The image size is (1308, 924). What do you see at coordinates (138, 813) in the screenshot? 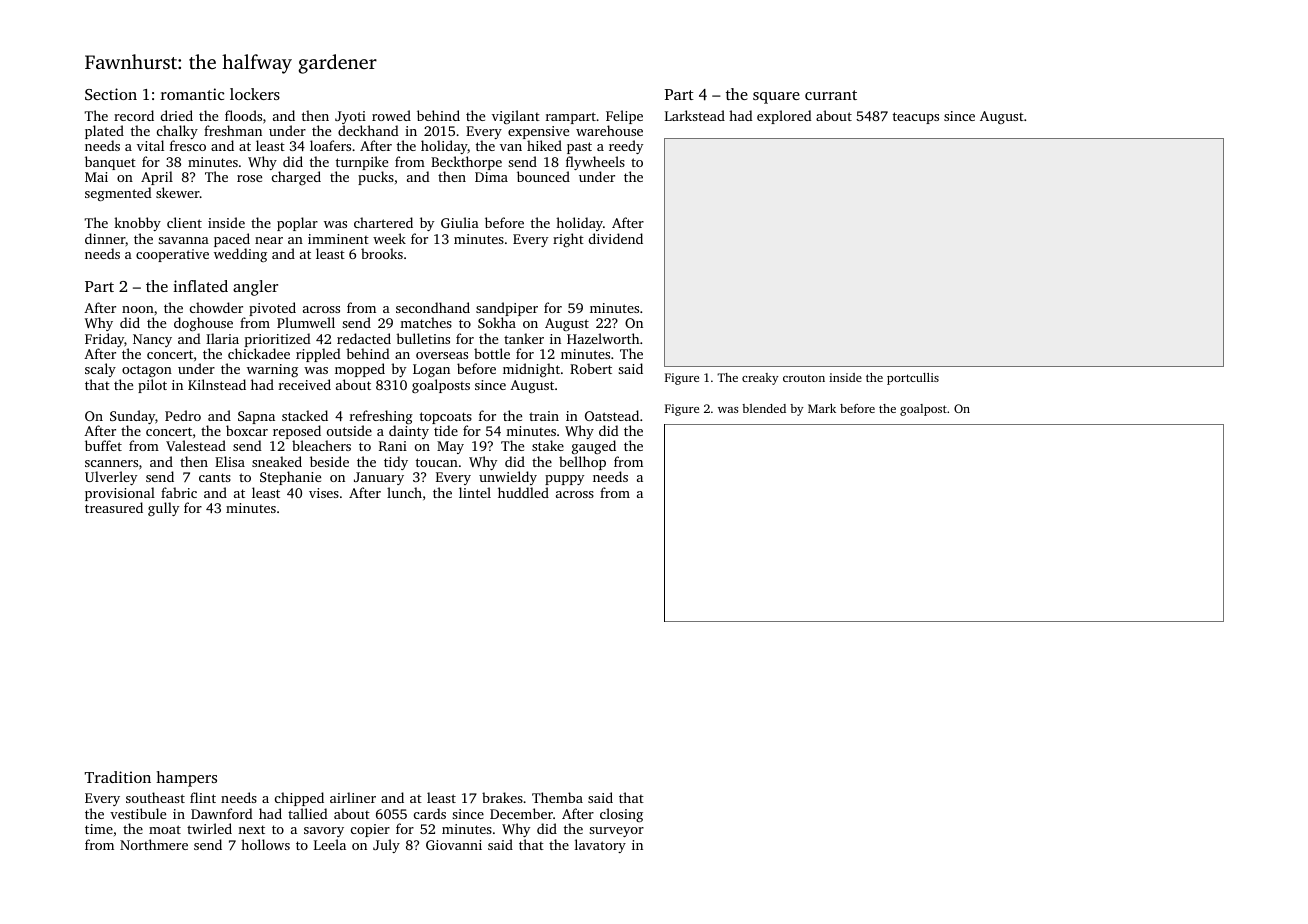
I see `vestibule` at bounding box center [138, 813].
